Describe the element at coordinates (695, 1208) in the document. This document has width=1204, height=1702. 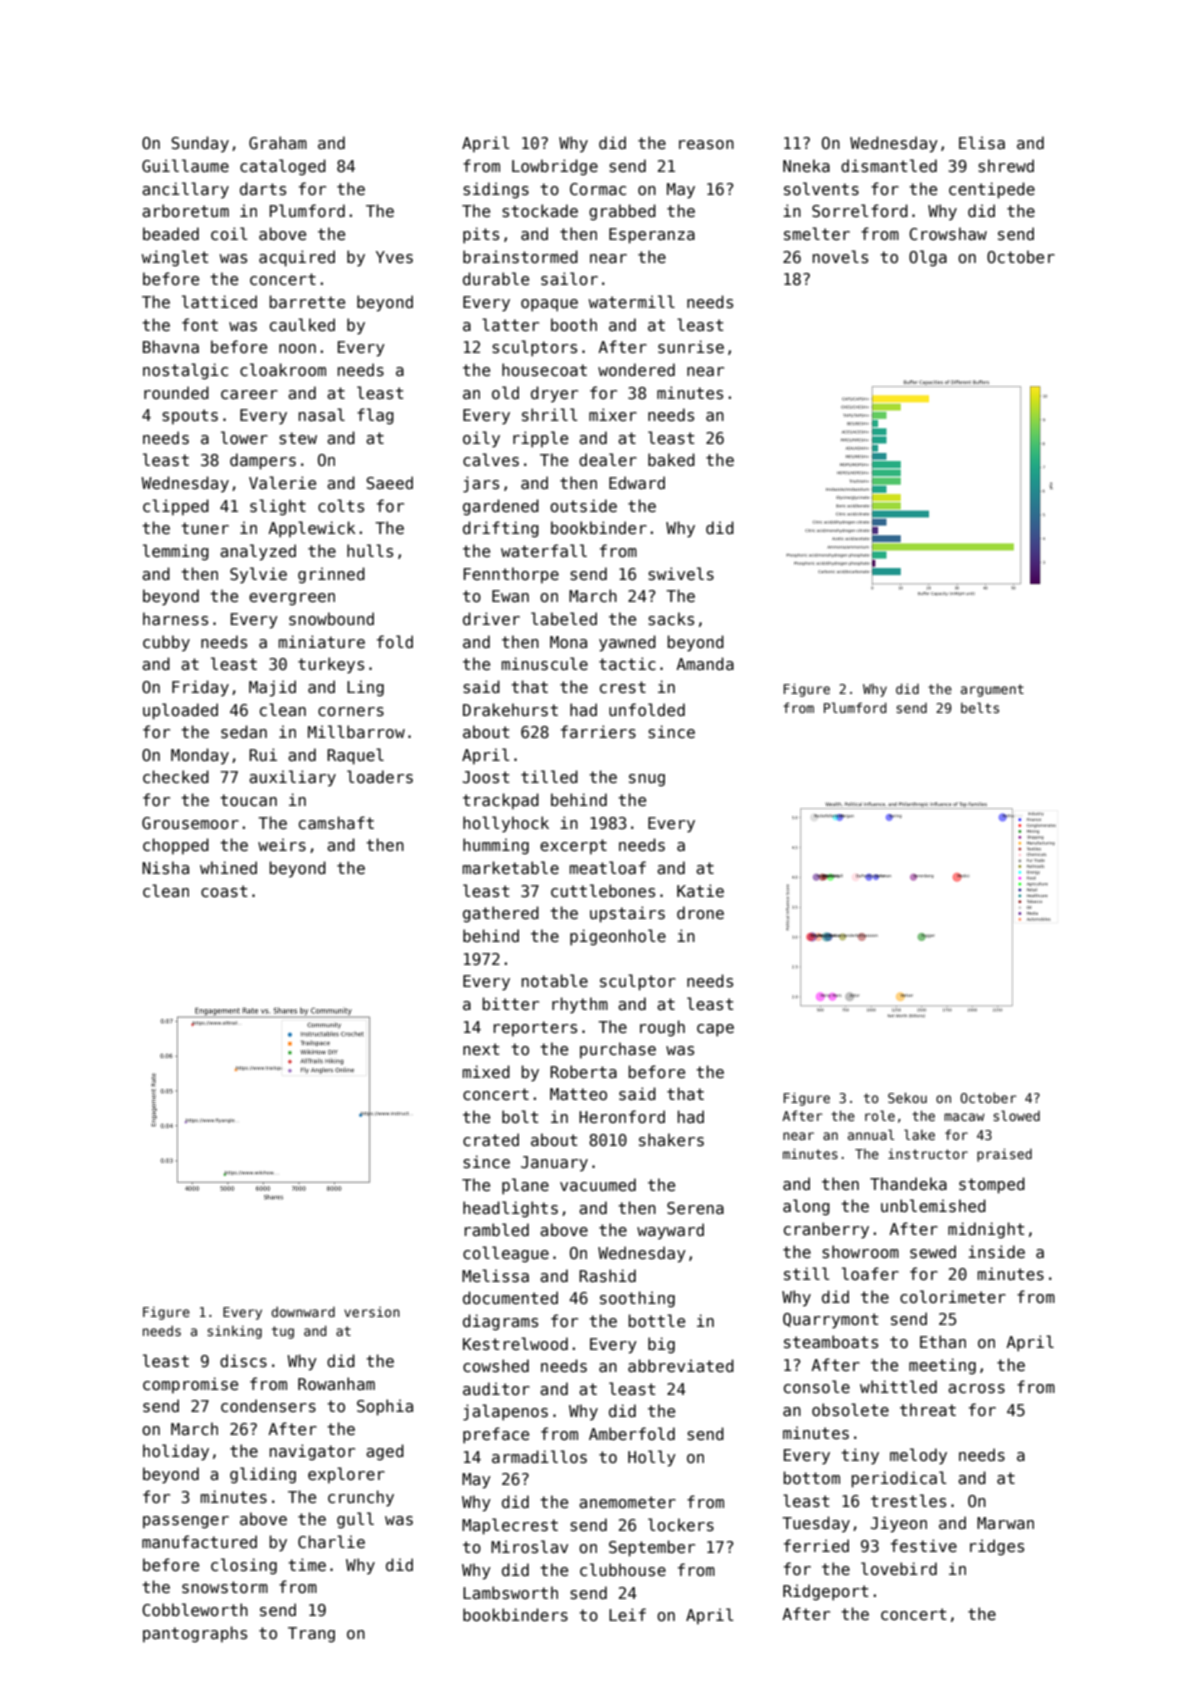
I see `Serena` at that location.
